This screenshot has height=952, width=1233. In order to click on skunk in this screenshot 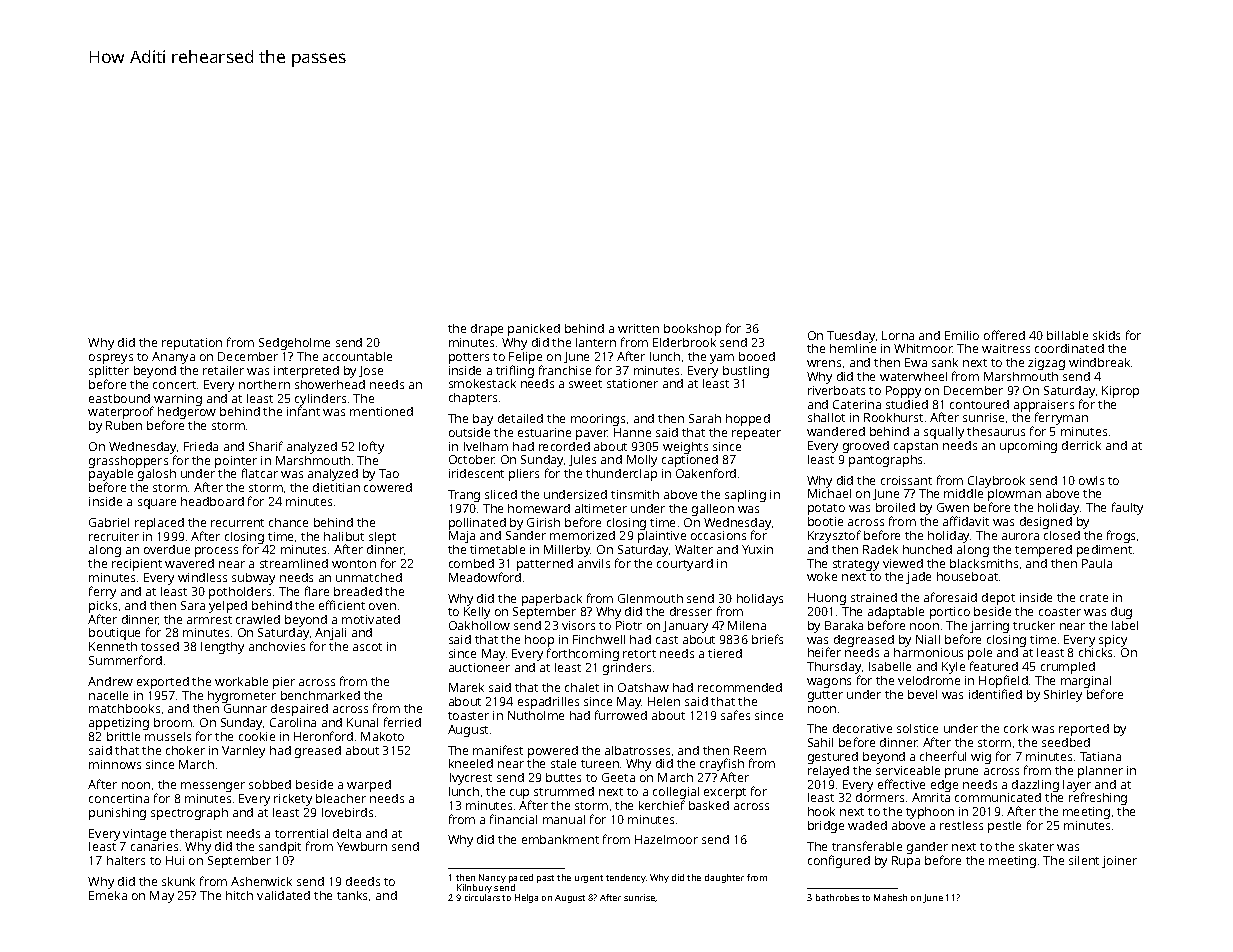, I will do `click(178, 881)`.
